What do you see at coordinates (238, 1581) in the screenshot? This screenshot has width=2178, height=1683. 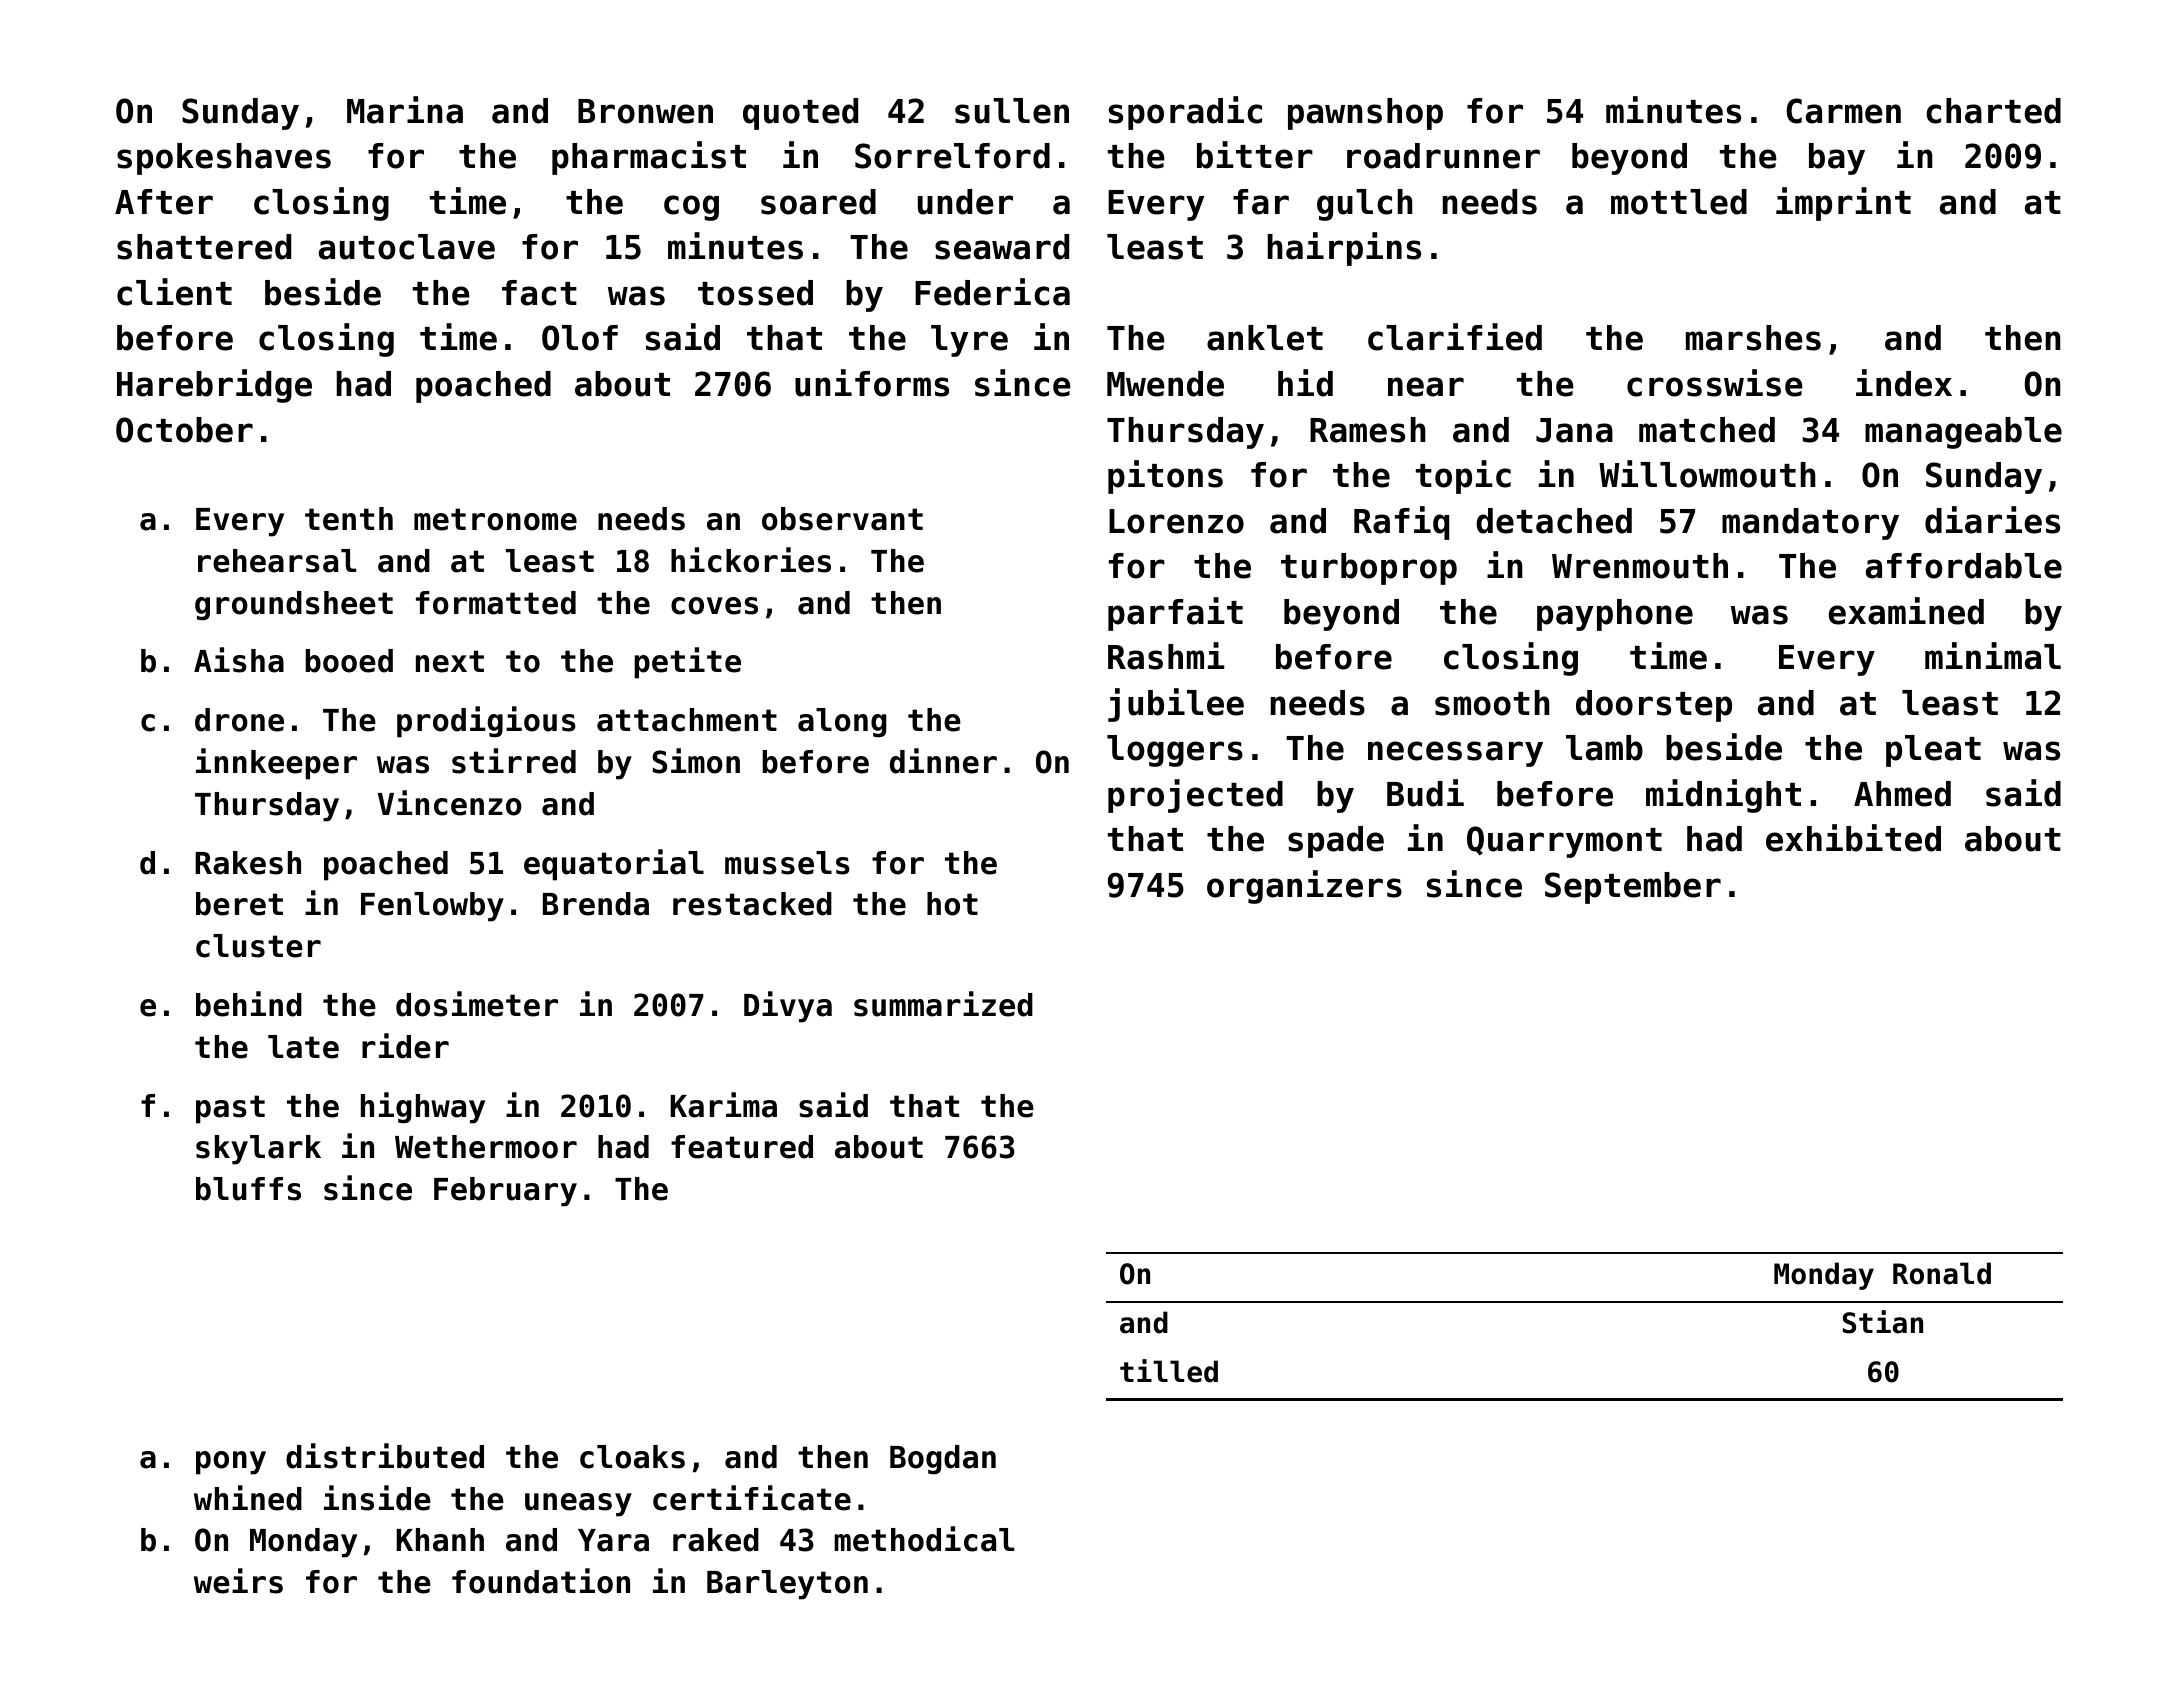 I see `weirs` at bounding box center [238, 1581].
